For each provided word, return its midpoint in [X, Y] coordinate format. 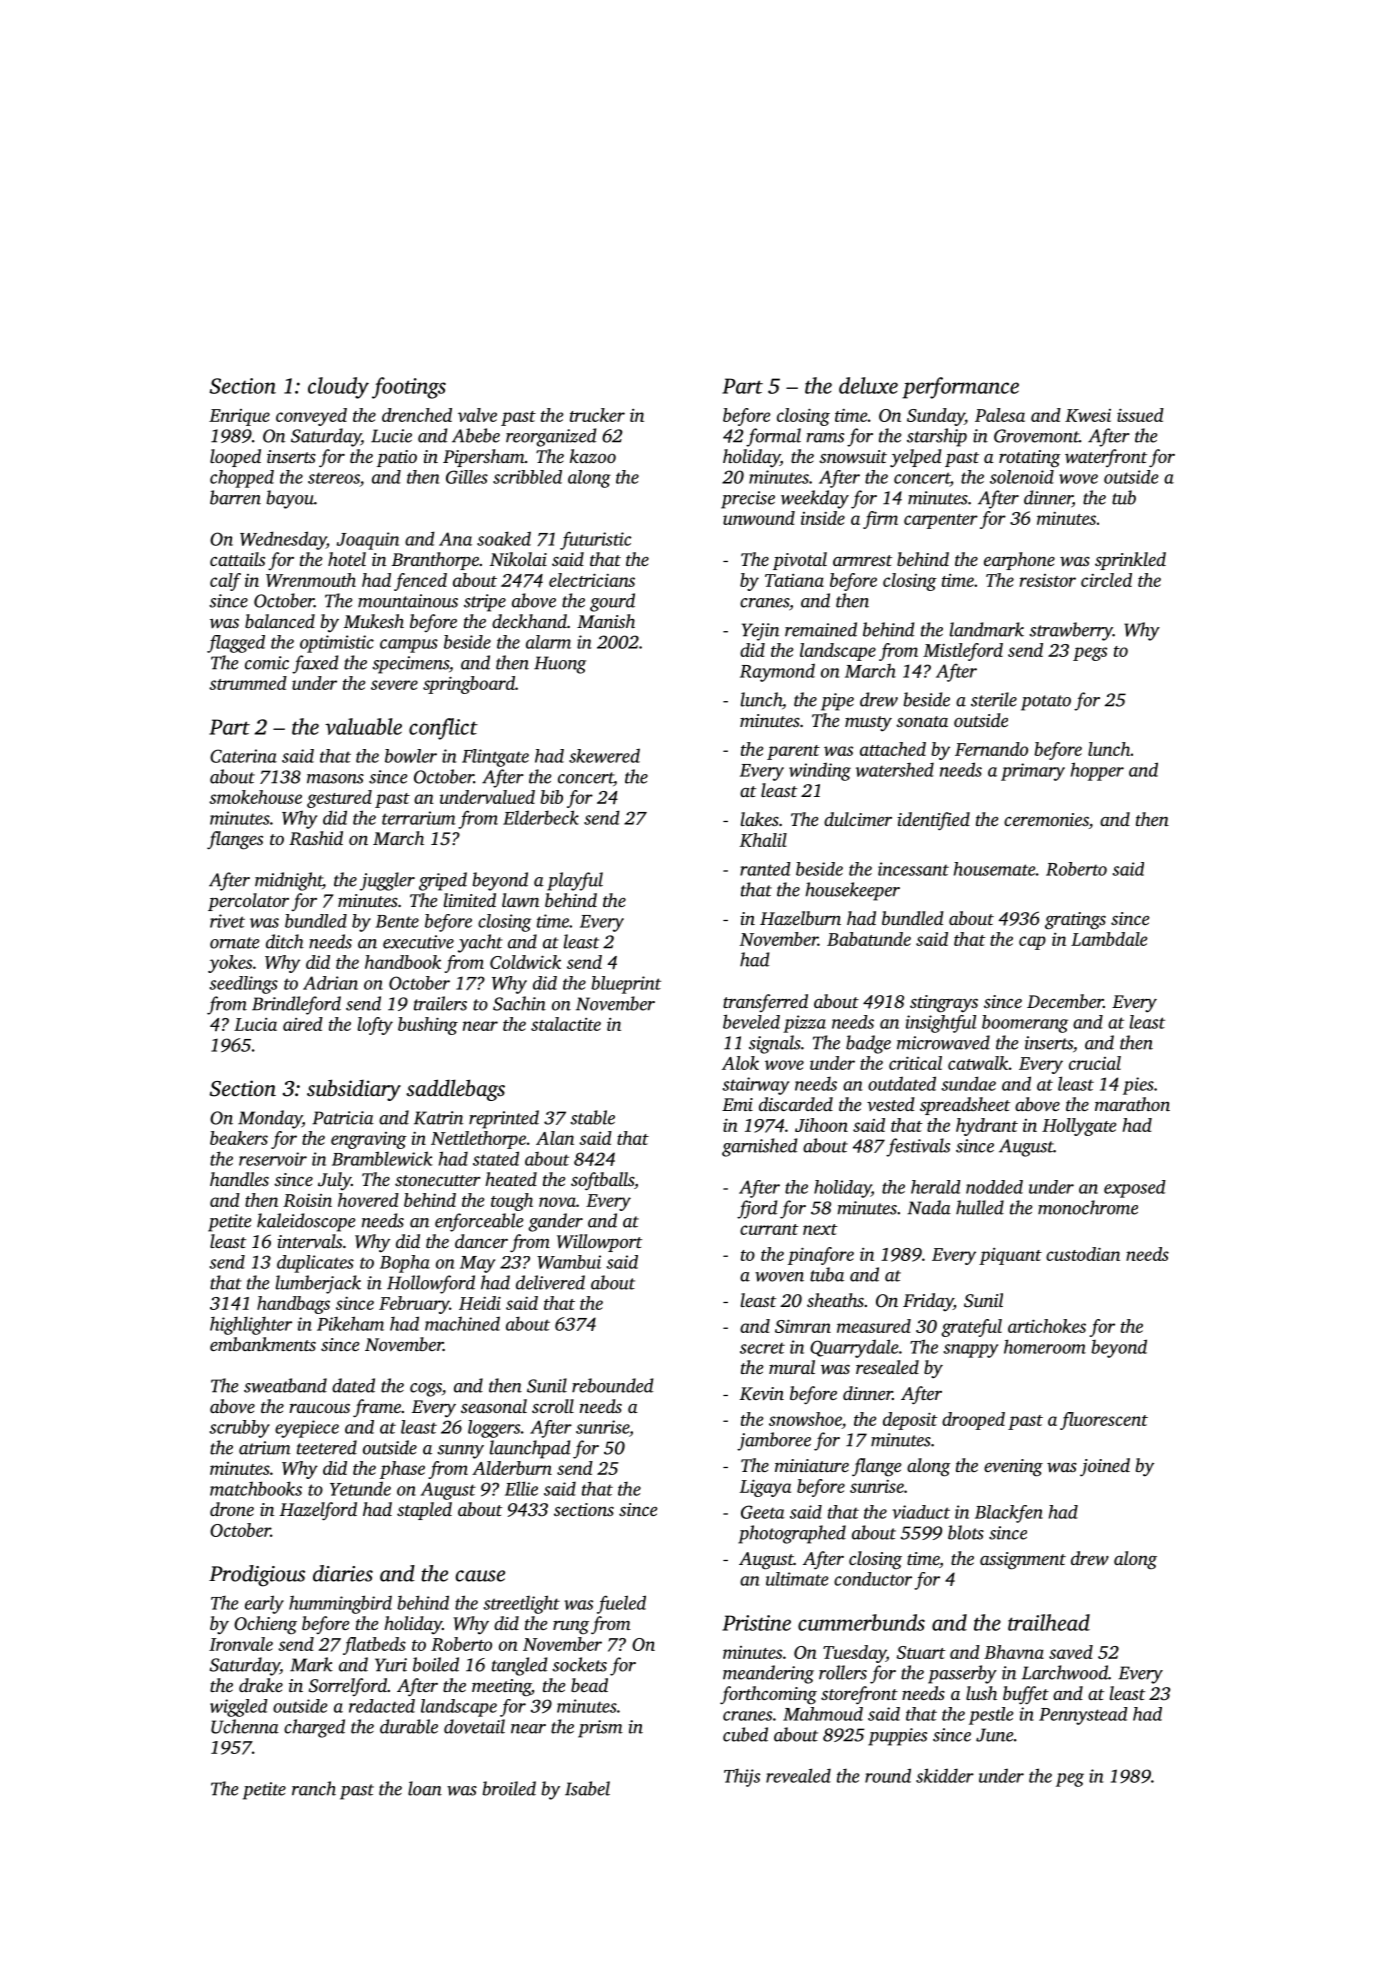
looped [235, 458]
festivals [918, 1147]
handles [239, 1179]
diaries [343, 1573]
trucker [597, 415]
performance [960, 388]
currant [769, 1229]
